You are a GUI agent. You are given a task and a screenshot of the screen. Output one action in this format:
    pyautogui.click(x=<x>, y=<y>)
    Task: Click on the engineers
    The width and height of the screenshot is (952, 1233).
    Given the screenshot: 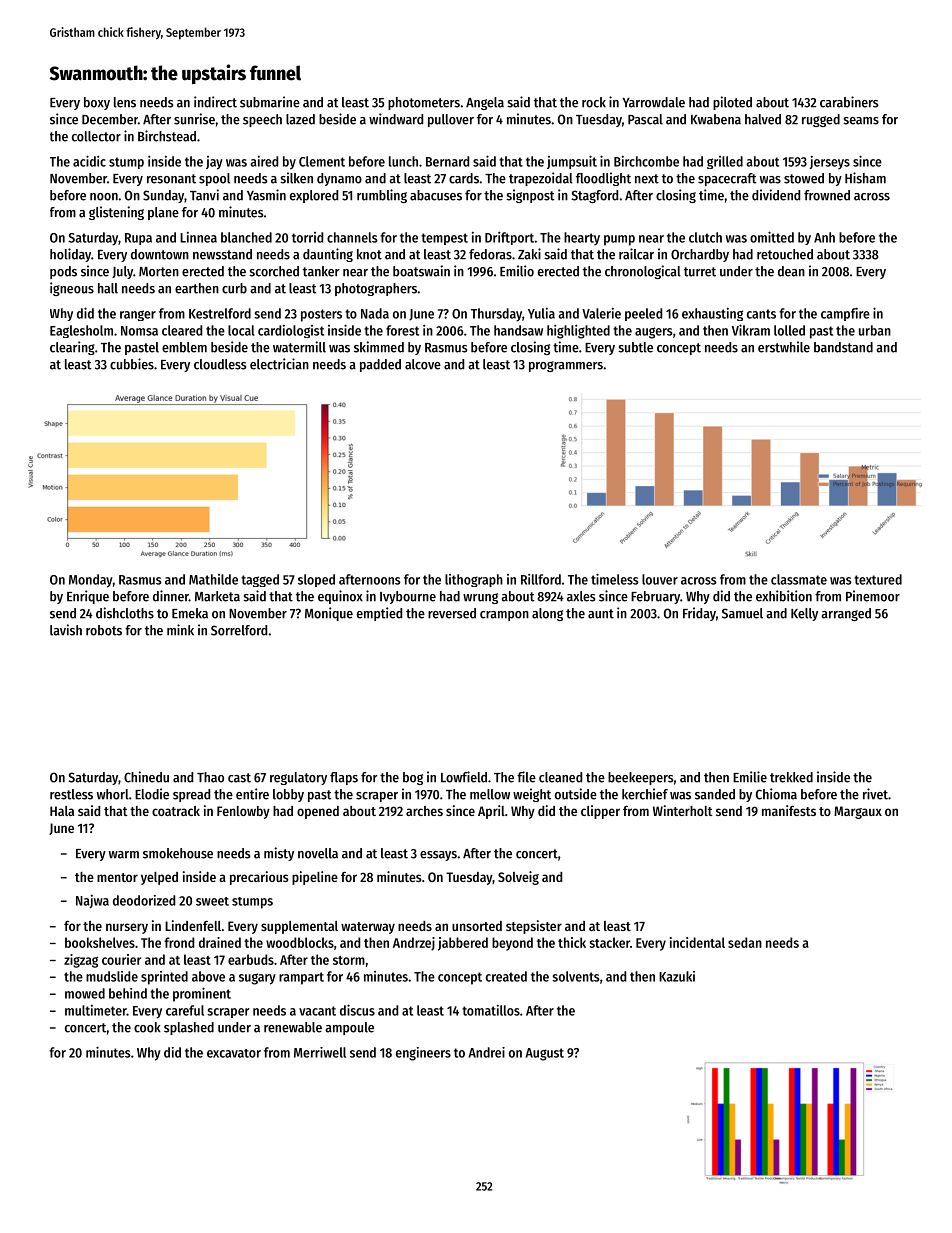 What is the action you would take?
    pyautogui.click(x=423, y=1054)
